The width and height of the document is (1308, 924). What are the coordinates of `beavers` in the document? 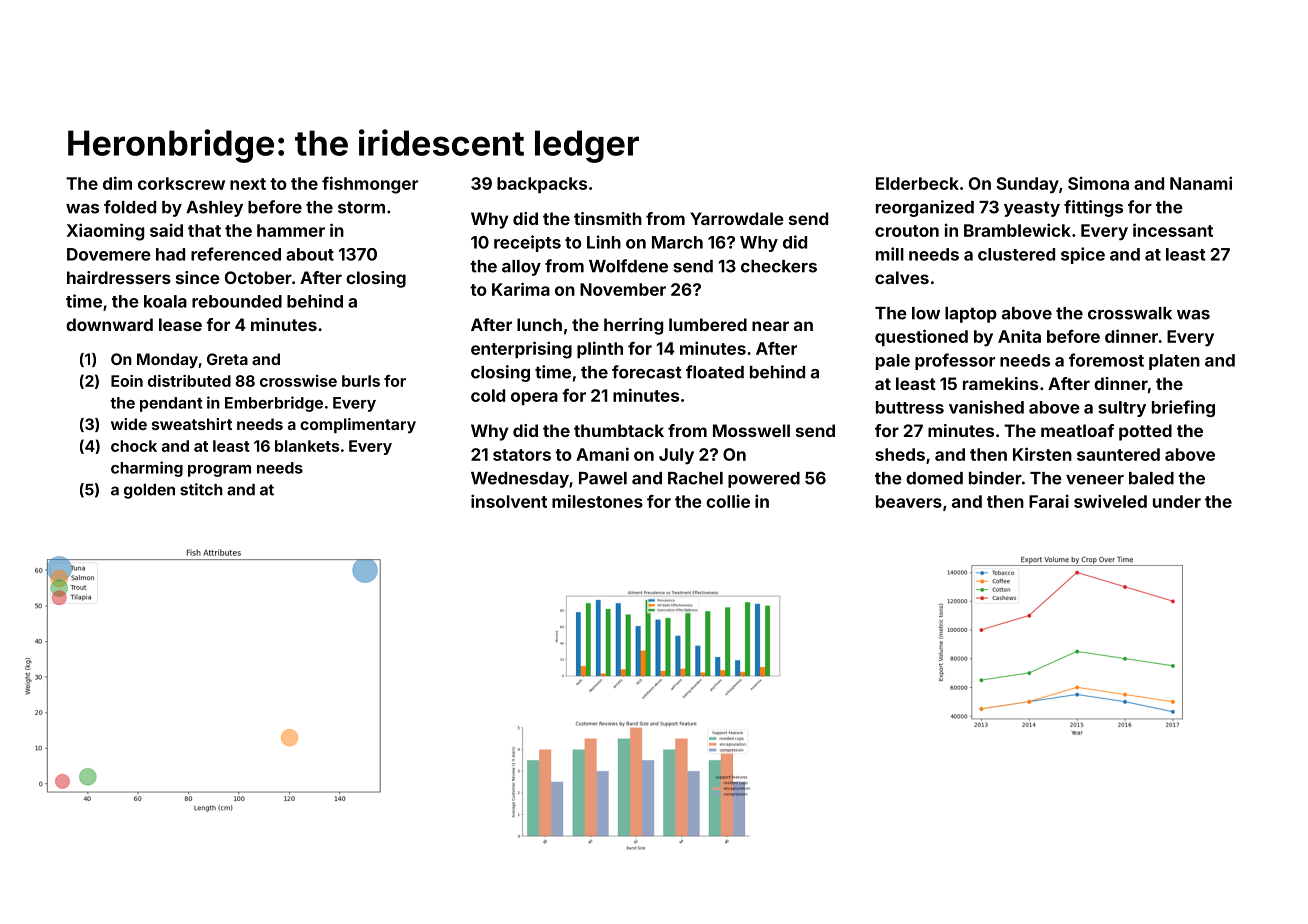 It's located at (909, 501).
